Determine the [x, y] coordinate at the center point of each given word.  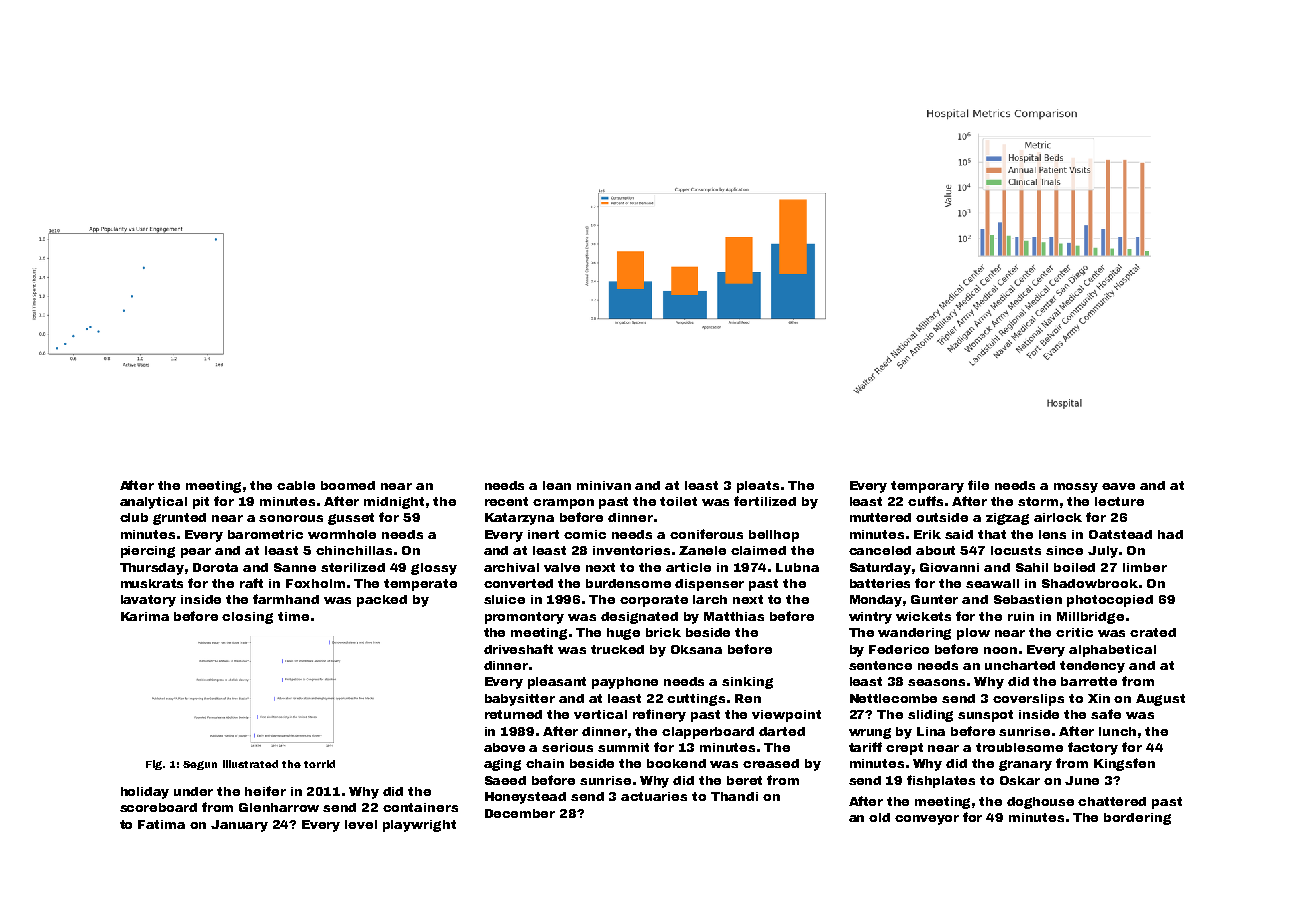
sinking [747, 683]
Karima [145, 616]
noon [1000, 650]
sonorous [291, 518]
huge [623, 634]
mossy [1076, 488]
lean [557, 485]
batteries [880, 583]
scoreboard [158, 807]
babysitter [520, 700]
